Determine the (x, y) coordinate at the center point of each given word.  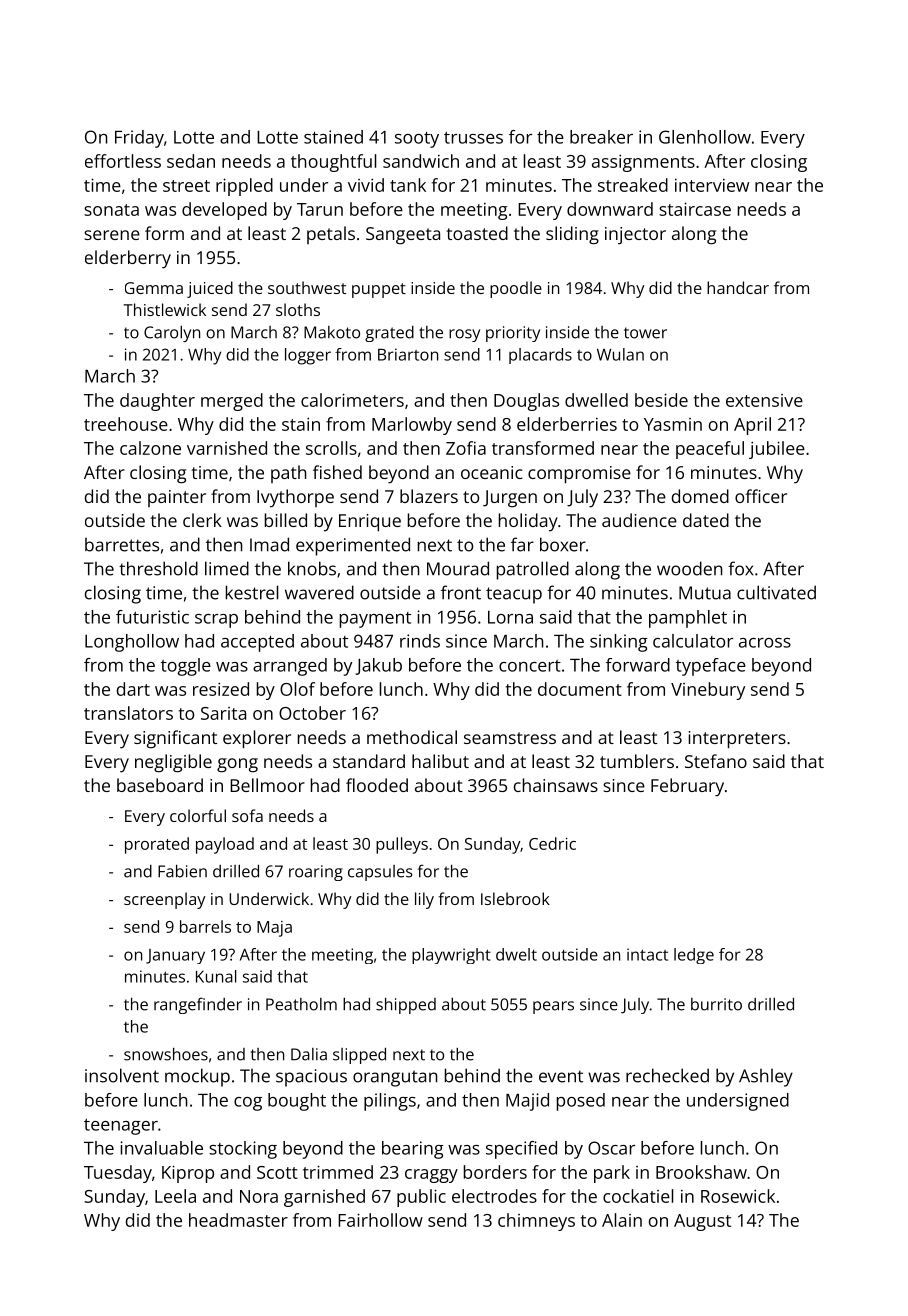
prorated (157, 845)
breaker (601, 137)
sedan (191, 161)
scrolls (331, 448)
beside (661, 400)
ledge (694, 956)
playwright (451, 956)
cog (248, 1104)
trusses (473, 138)
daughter (157, 402)
